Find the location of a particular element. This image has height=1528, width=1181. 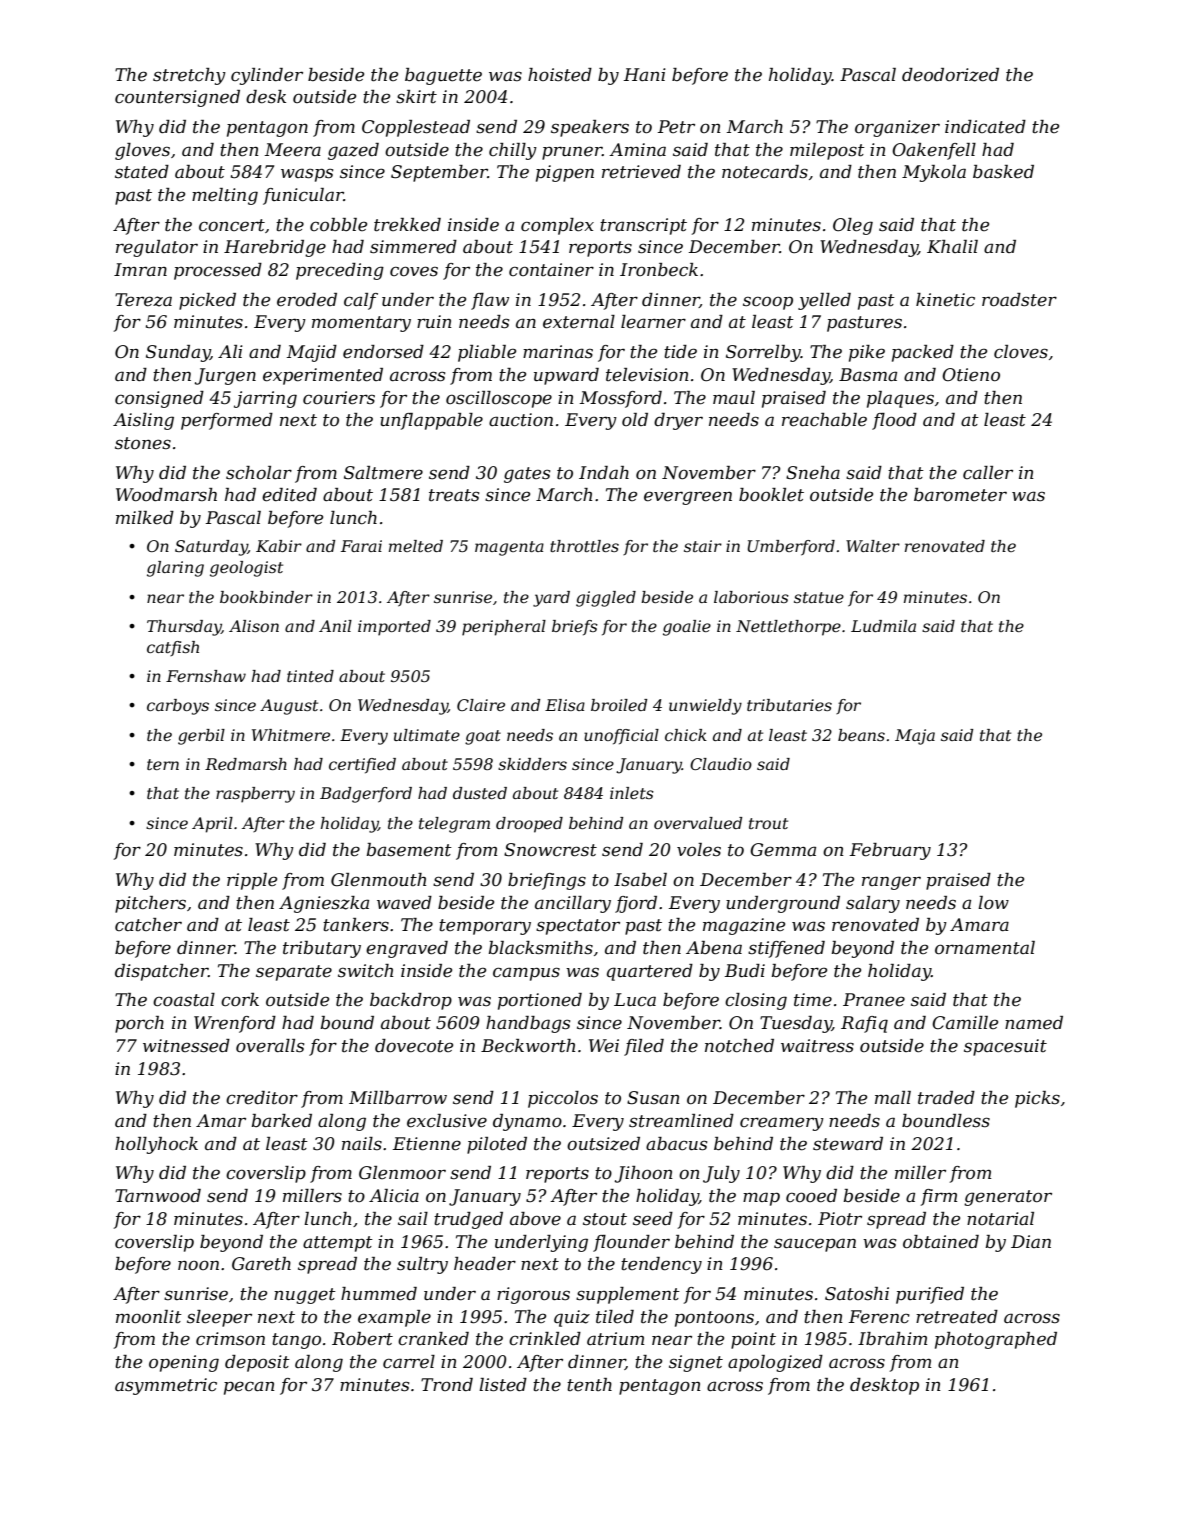

Oleg is located at coordinates (853, 226).
